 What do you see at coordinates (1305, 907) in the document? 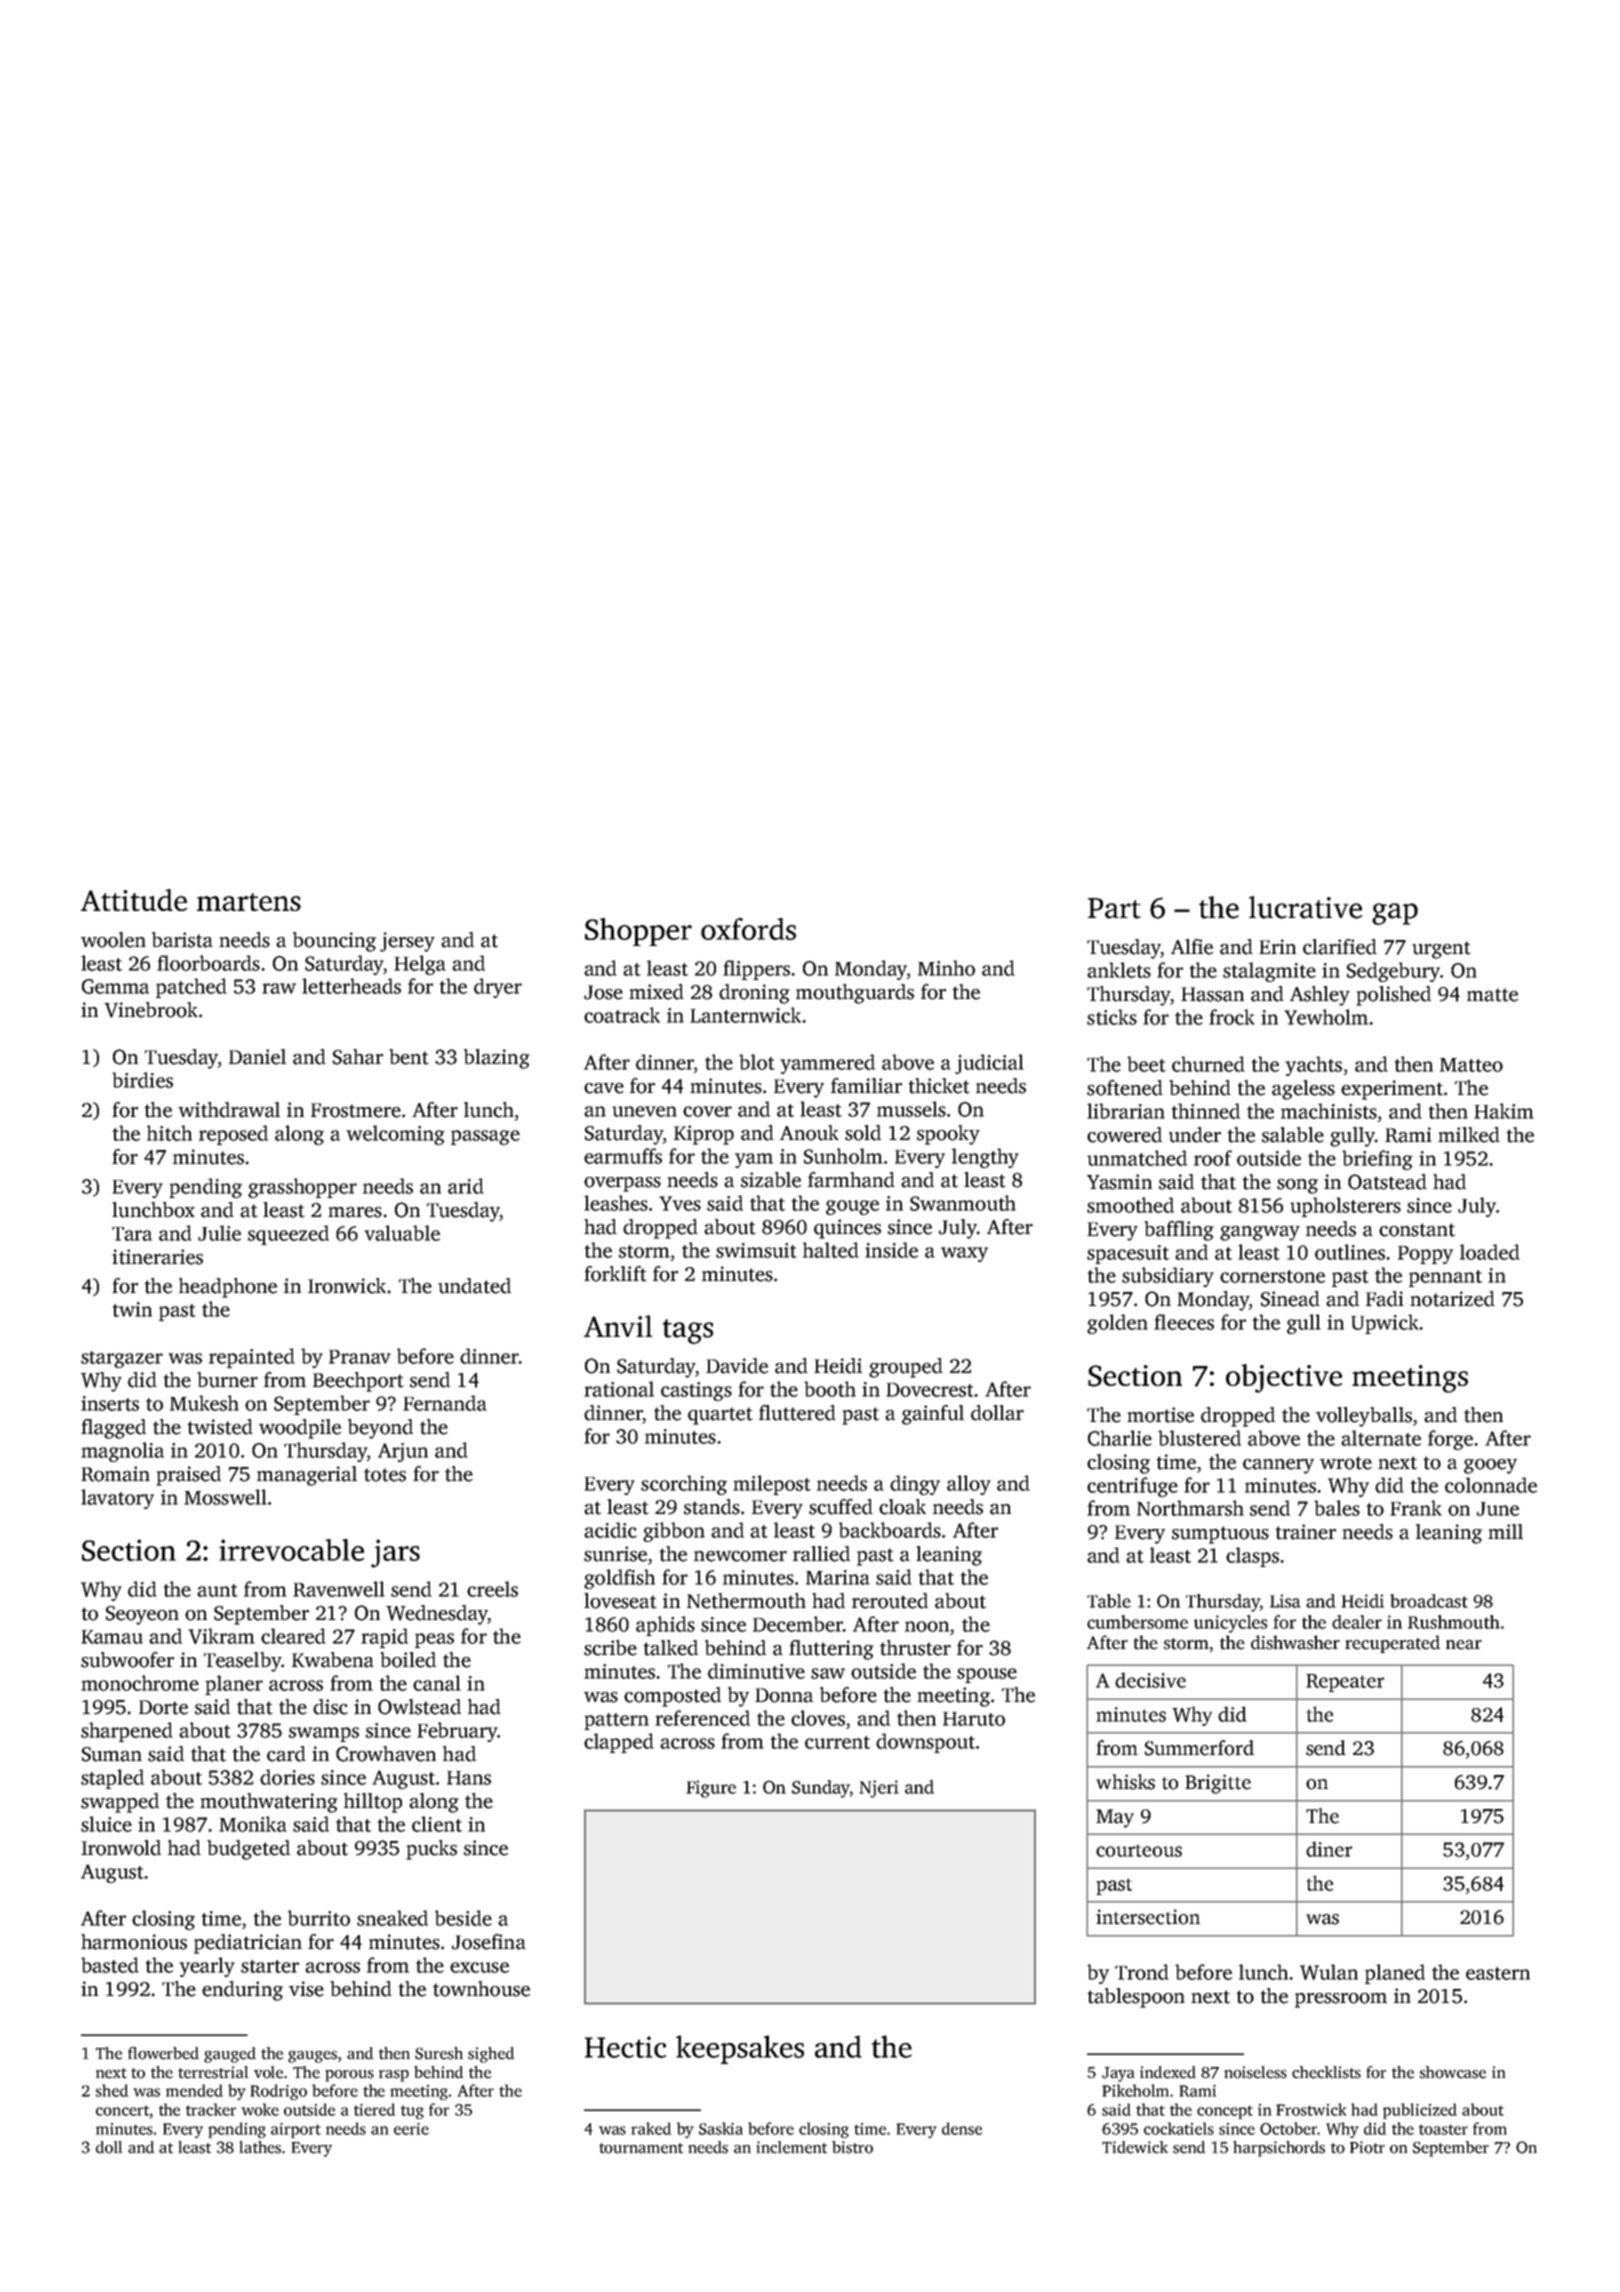
I see `lucrative` at bounding box center [1305, 907].
